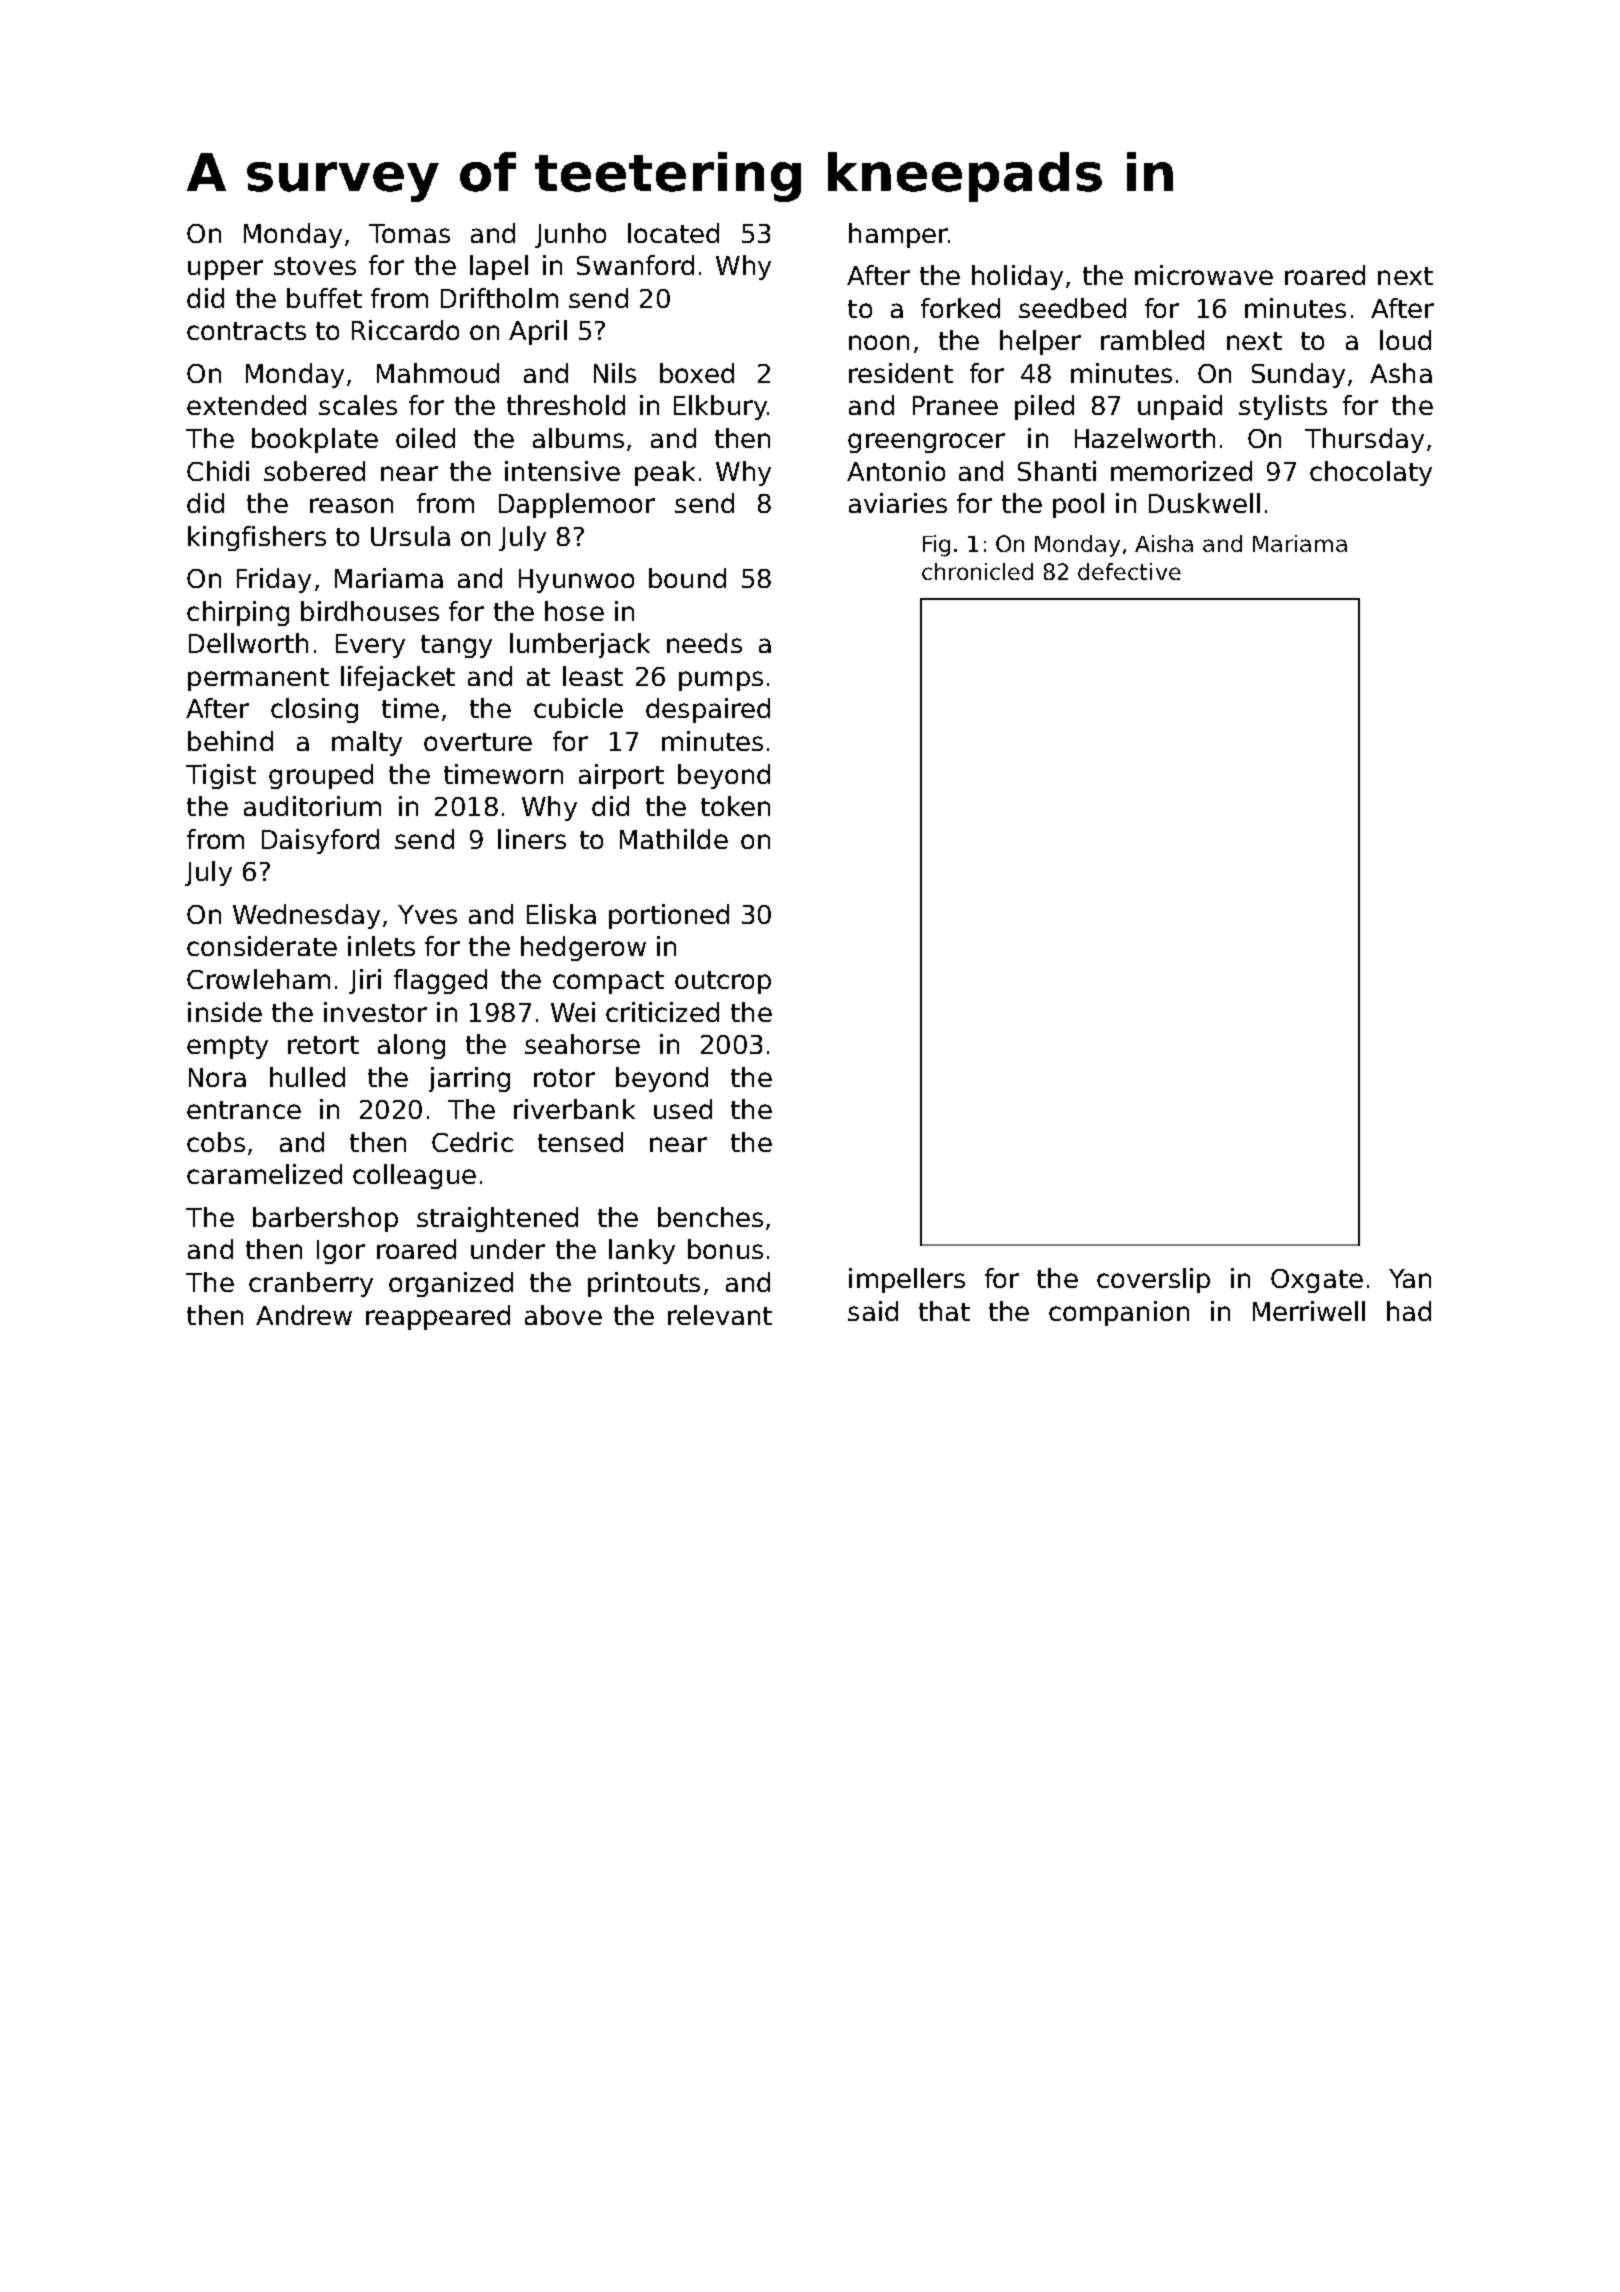 This document has width=1620, height=2292. I want to click on microwave, so click(1204, 275).
